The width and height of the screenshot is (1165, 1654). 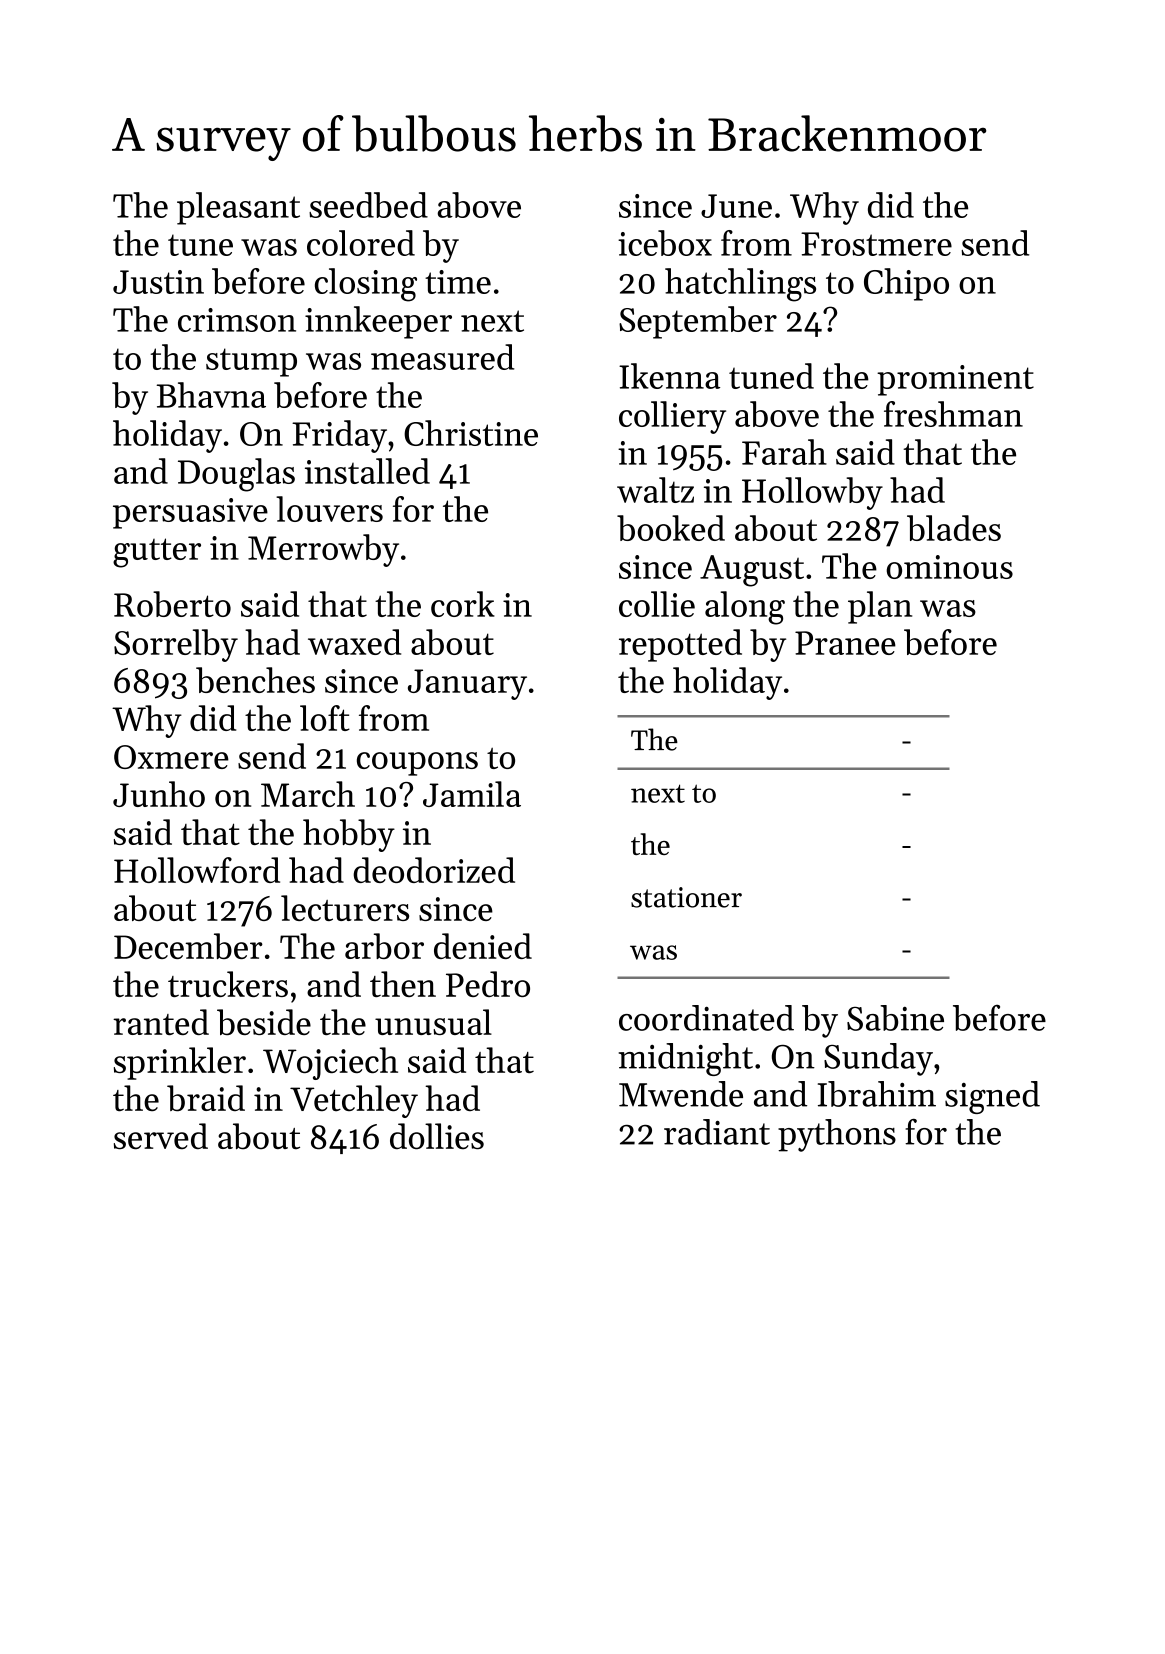 What do you see at coordinates (228, 984) in the screenshot?
I see `truckers` at bounding box center [228, 984].
